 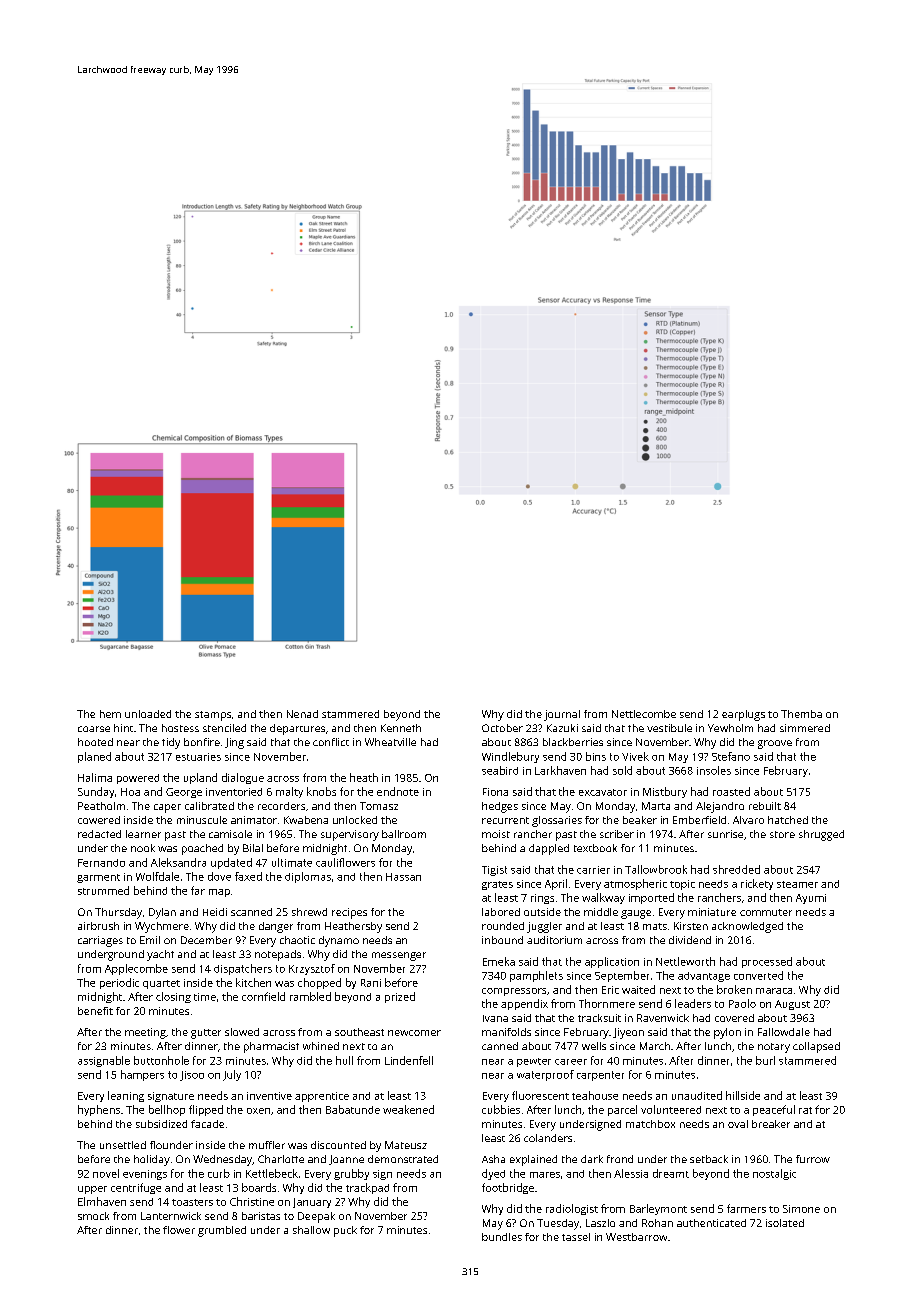 What do you see at coordinates (738, 1124) in the screenshot?
I see `oval` at bounding box center [738, 1124].
